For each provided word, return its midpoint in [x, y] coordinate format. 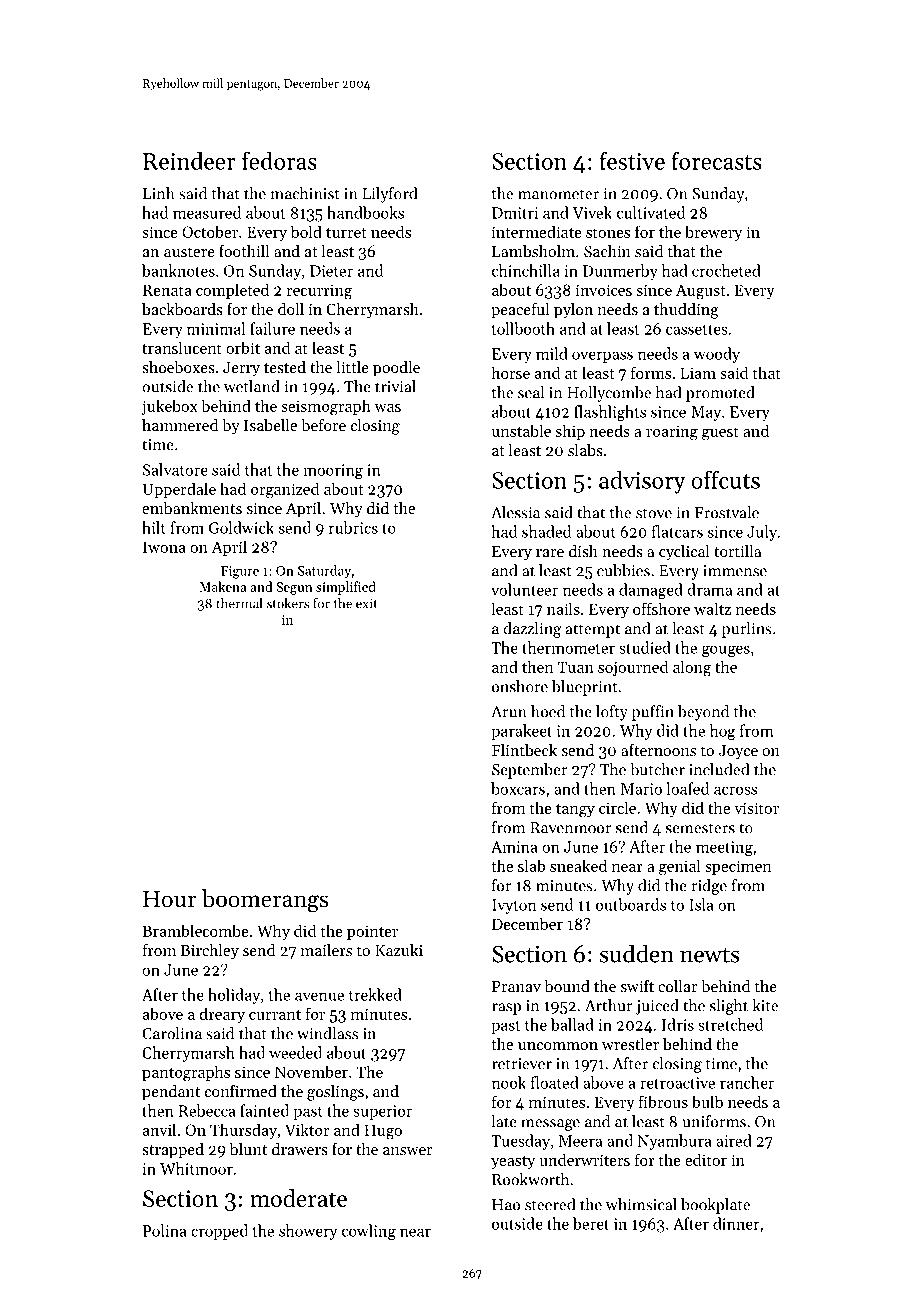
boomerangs [265, 901]
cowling [369, 1232]
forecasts [717, 160]
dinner [736, 1223]
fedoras [279, 160]
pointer [372, 932]
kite [765, 1005]
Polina [165, 1230]
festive [632, 160]
